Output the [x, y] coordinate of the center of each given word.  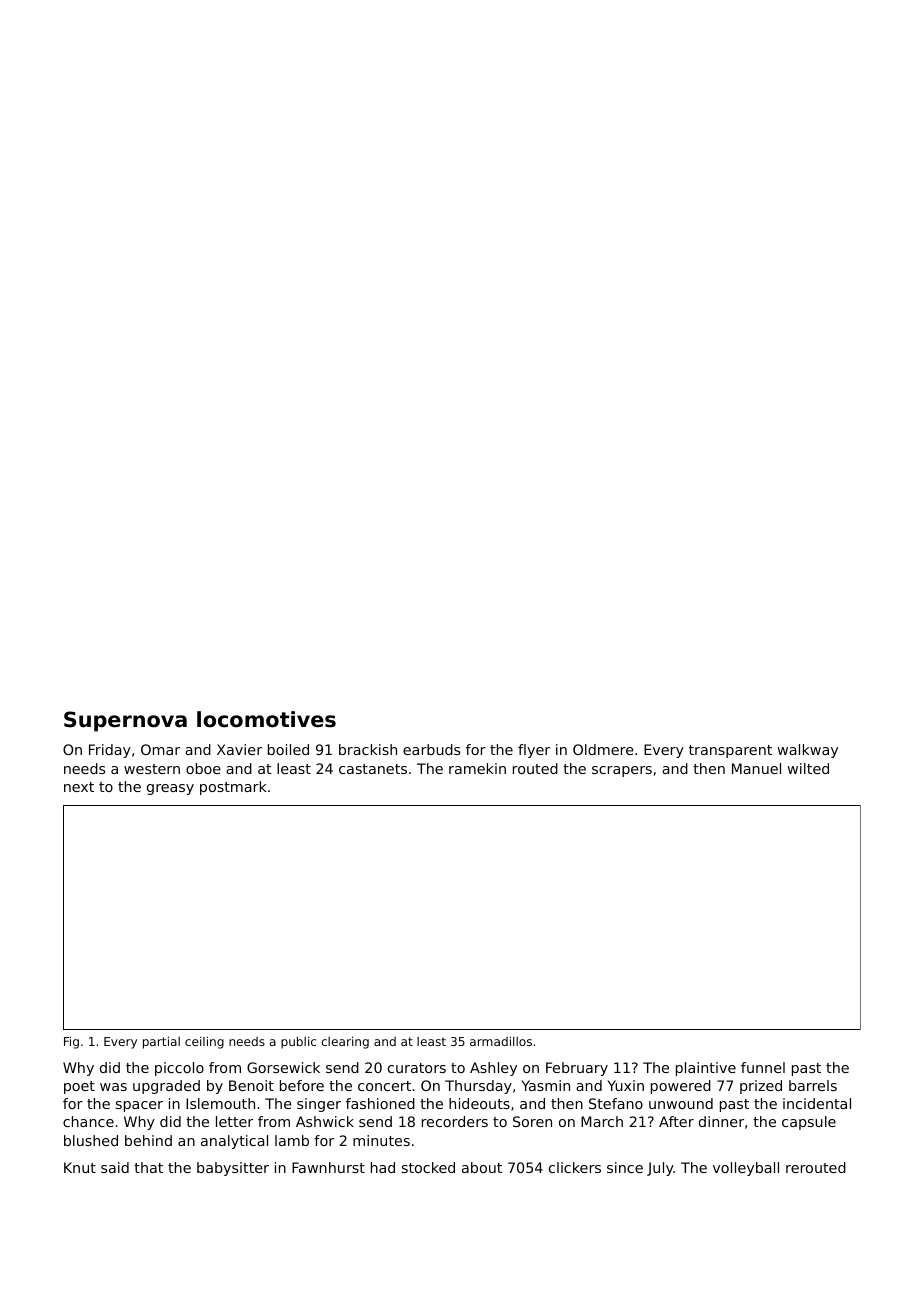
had [383, 1167]
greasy [170, 789]
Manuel [756, 768]
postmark [233, 788]
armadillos [501, 1041]
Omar [160, 749]
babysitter [233, 1169]
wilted [808, 768]
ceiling [204, 1042]
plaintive [706, 1069]
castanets [373, 769]
